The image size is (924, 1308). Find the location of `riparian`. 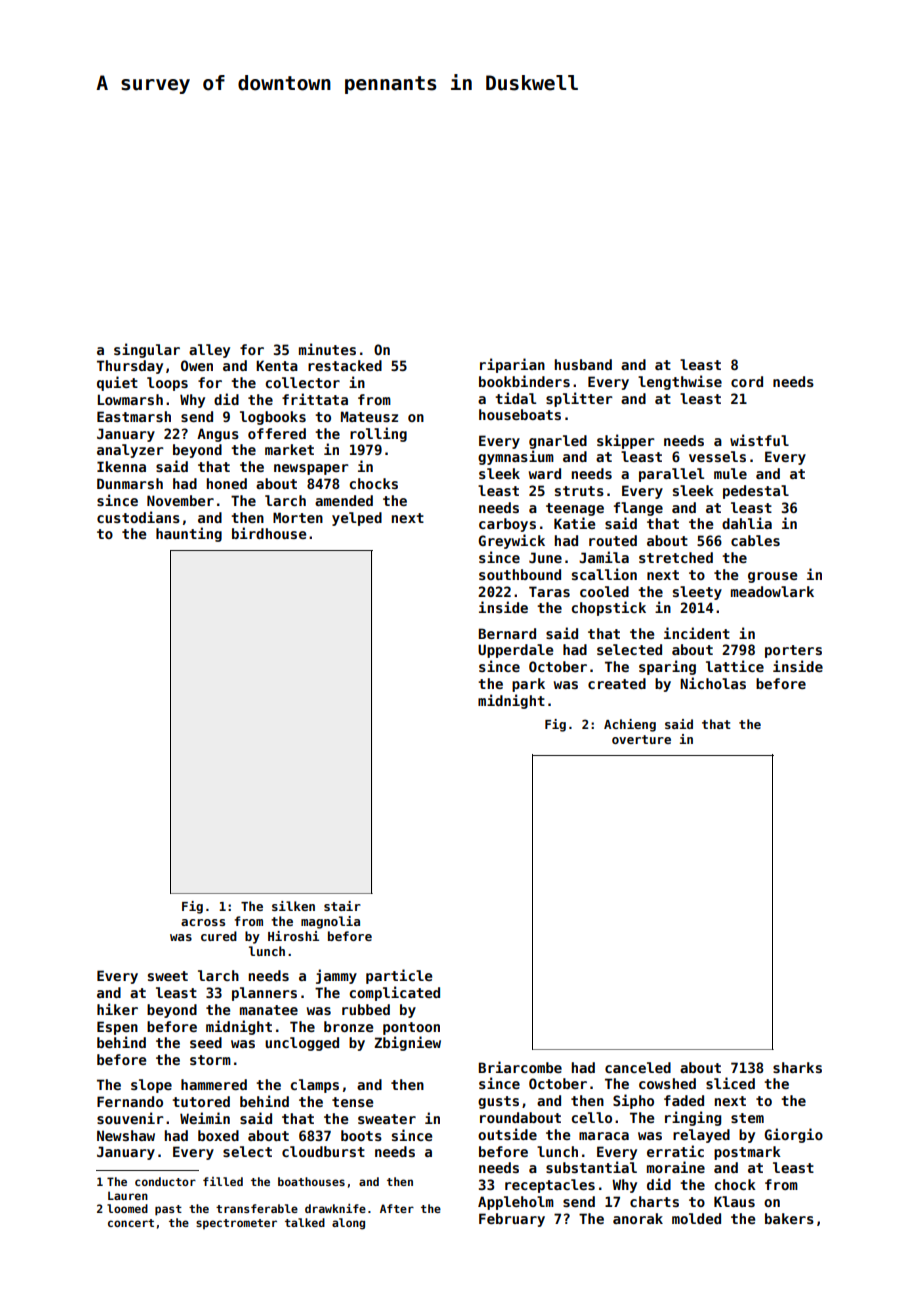

riparian is located at coordinates (512, 365).
